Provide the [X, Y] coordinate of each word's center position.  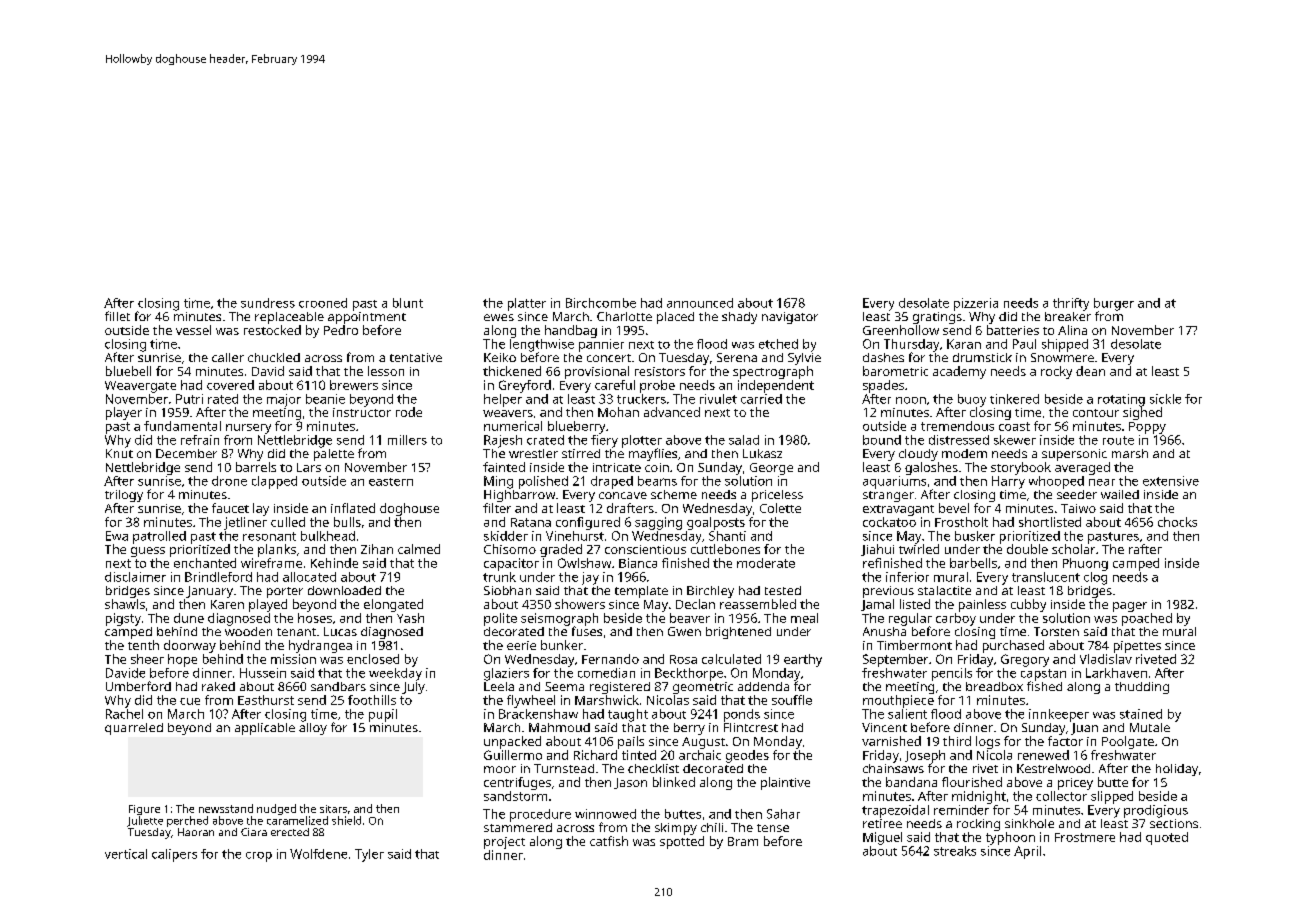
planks [277, 550]
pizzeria [976, 304]
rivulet [718, 399]
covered [230, 385]
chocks [1177, 522]
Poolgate [1128, 742]
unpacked [512, 742]
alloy [313, 729]
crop [259, 857]
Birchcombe [601, 303]
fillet [117, 316]
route [1118, 440]
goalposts [716, 523]
